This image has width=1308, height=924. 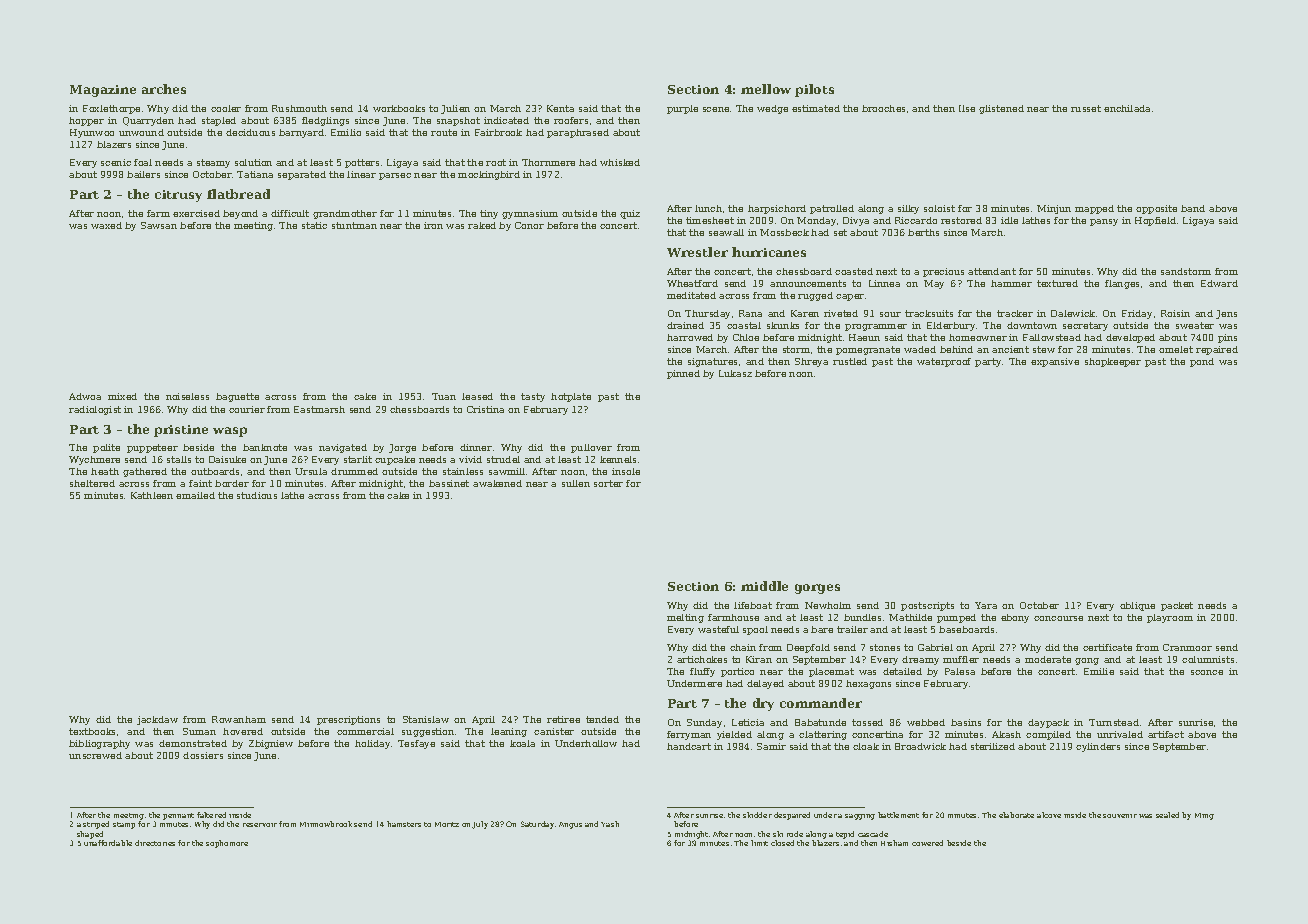 What do you see at coordinates (759, 843) in the image?
I see `limit` at bounding box center [759, 843].
